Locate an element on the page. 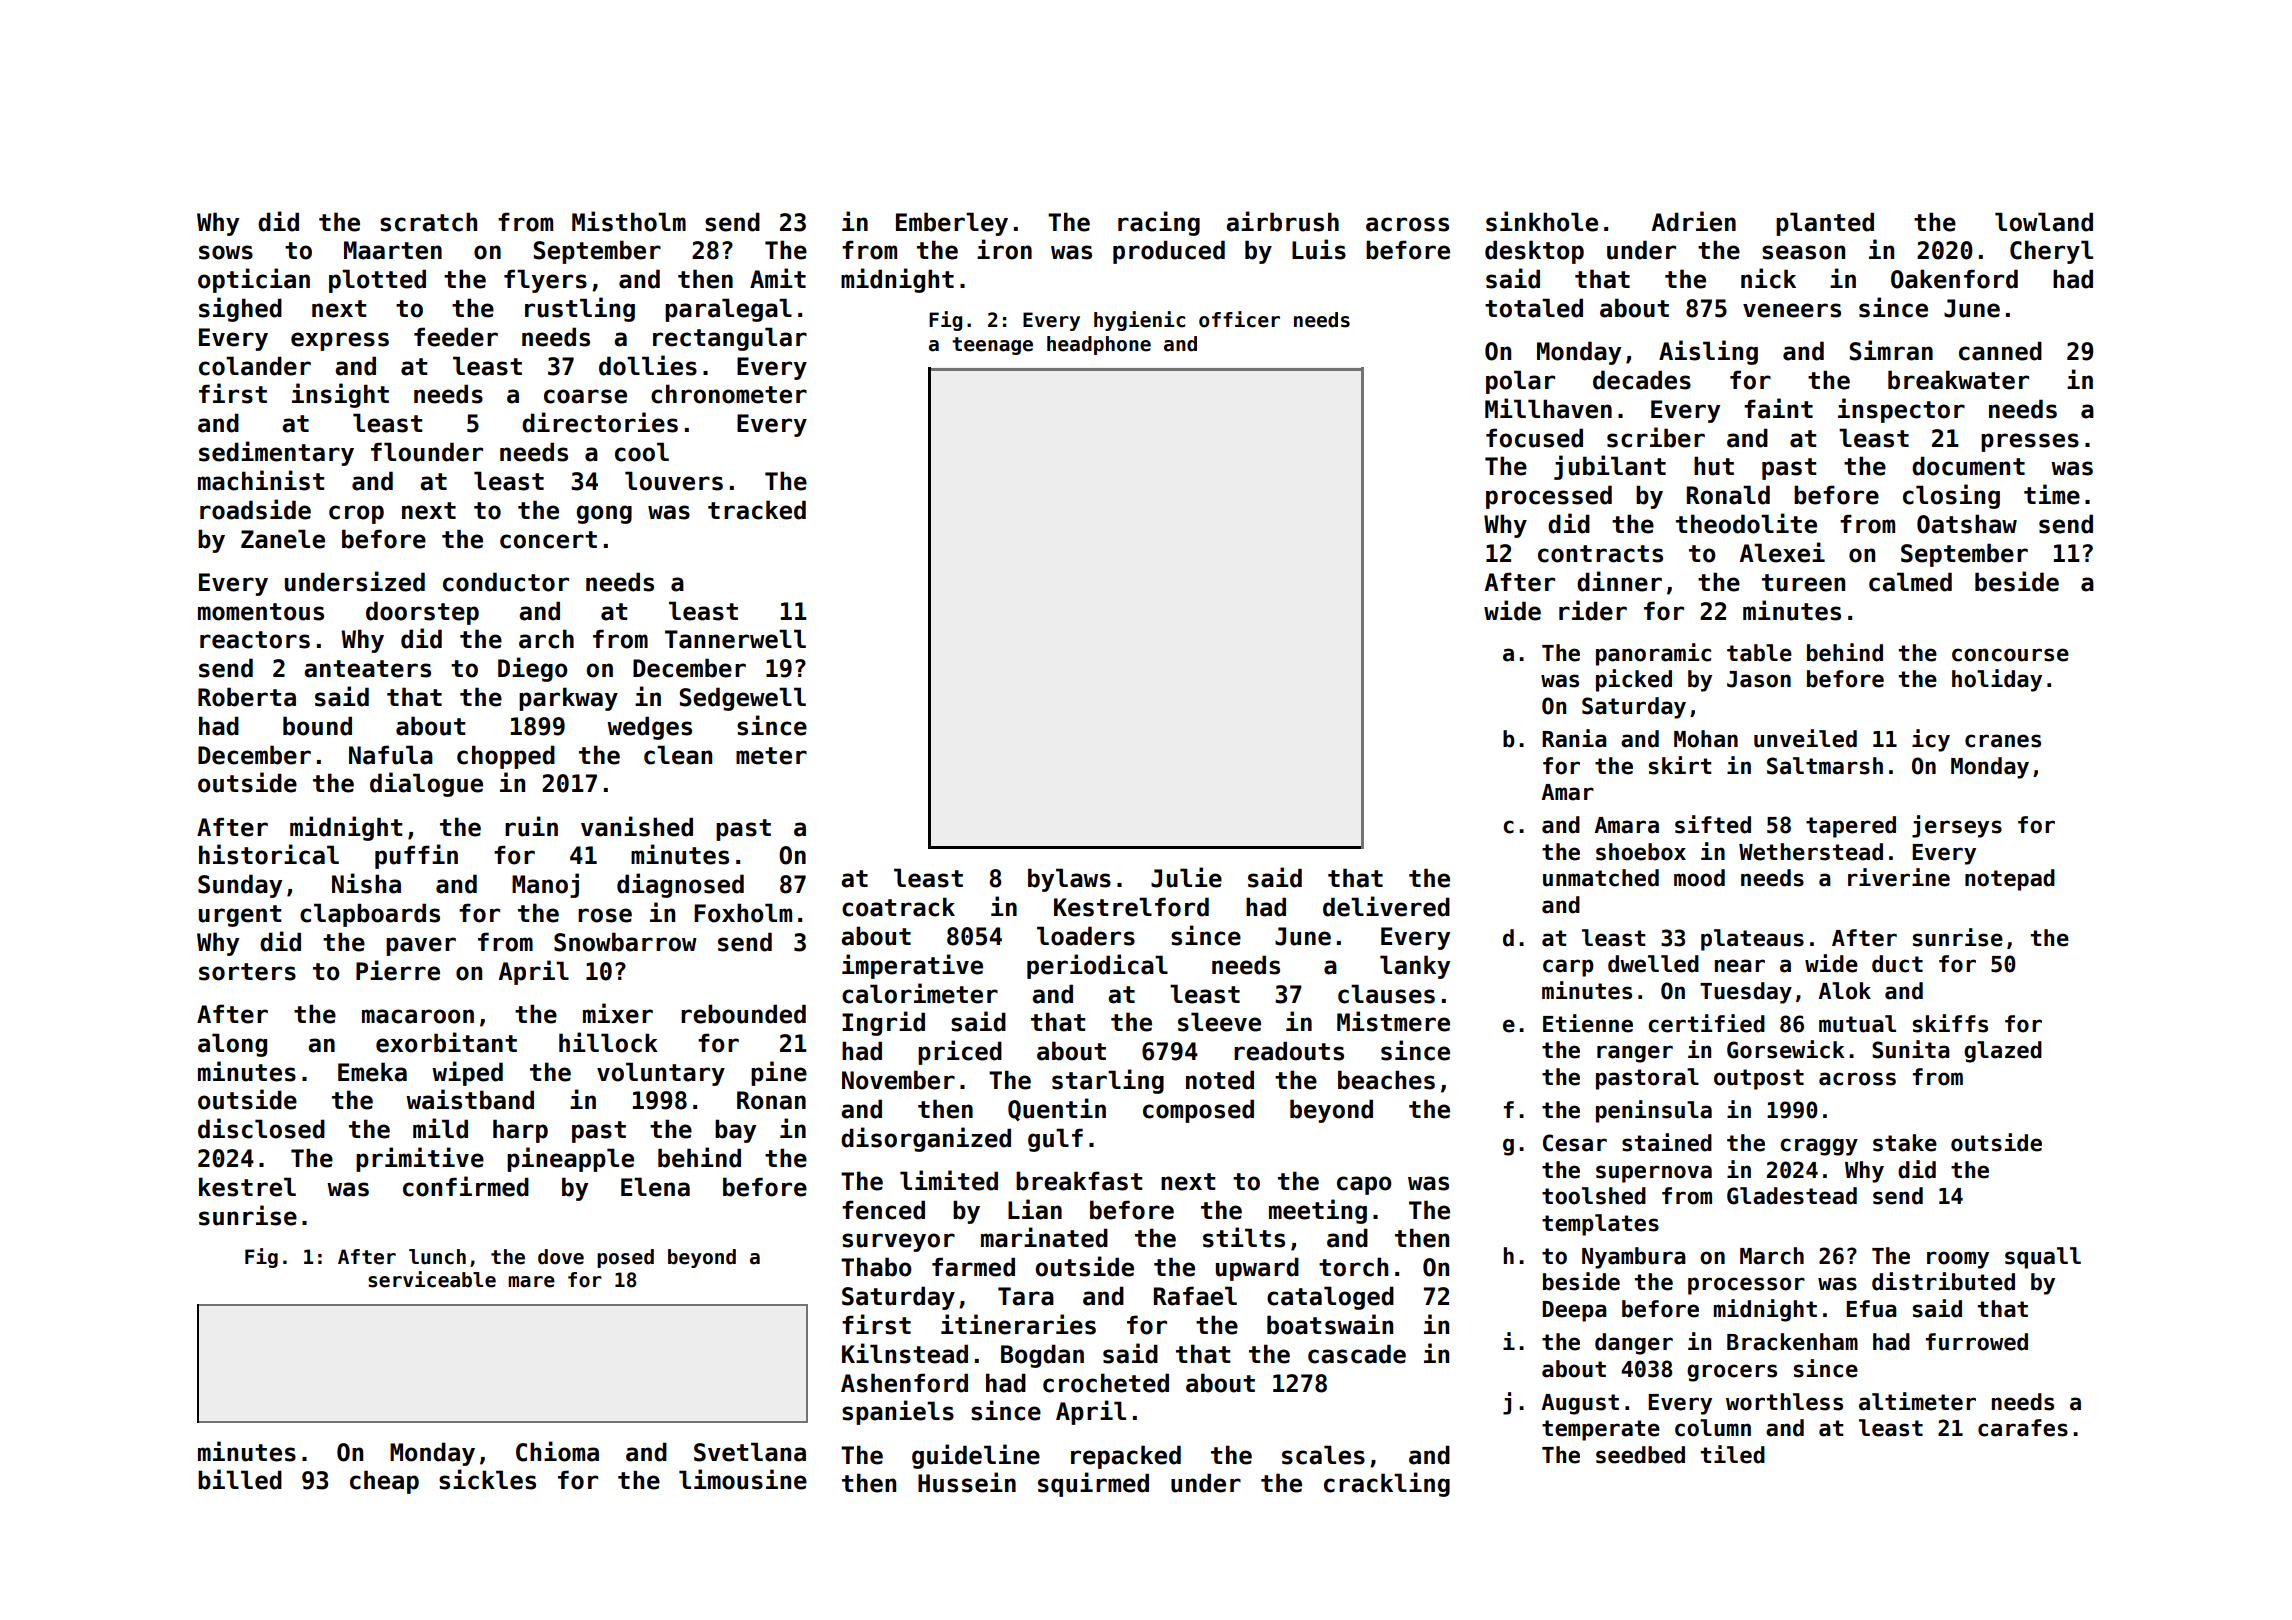 The width and height of the image is (2292, 1620). anteaters is located at coordinates (367, 669).
